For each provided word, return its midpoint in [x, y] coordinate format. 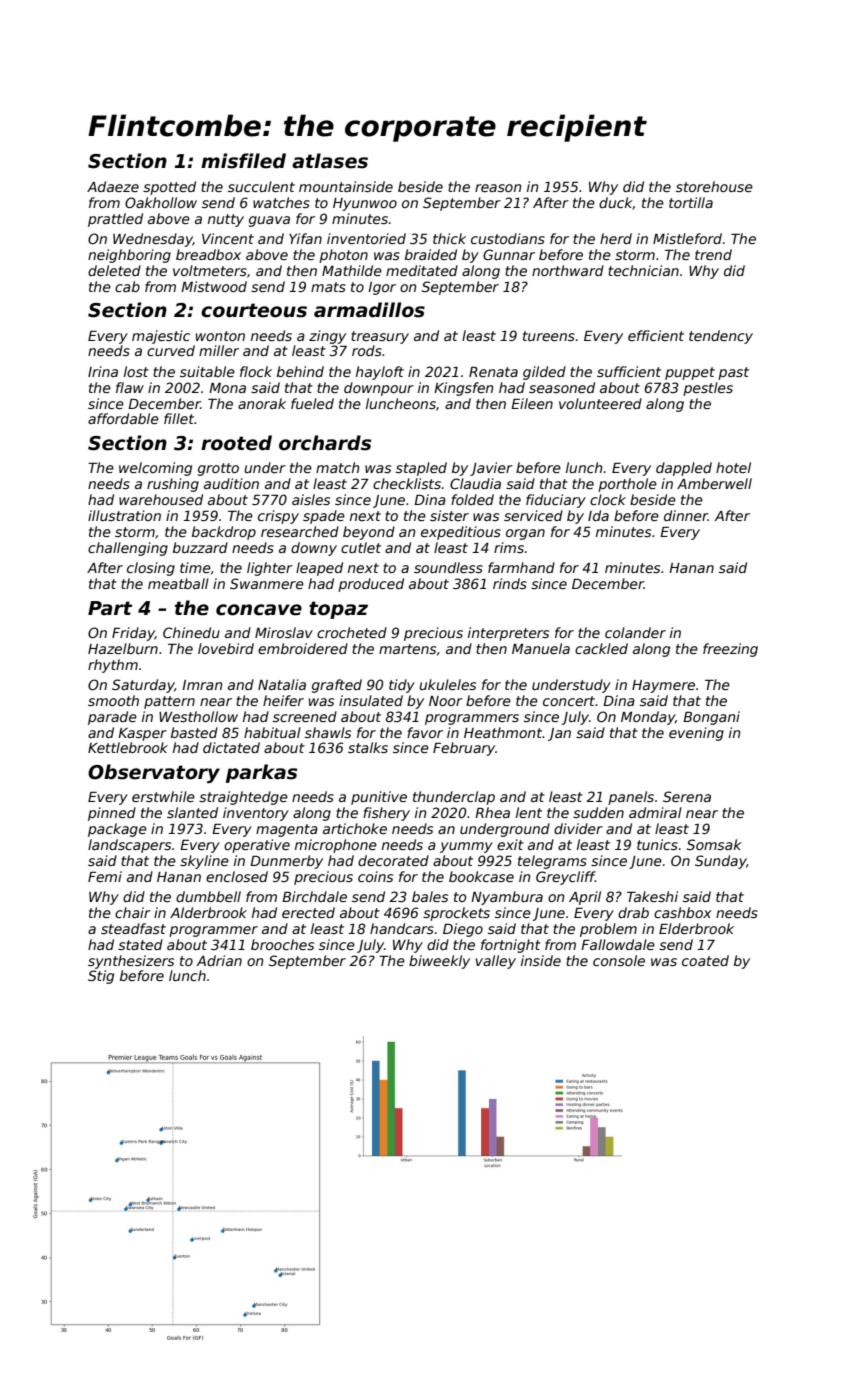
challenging [128, 549]
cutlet [361, 547]
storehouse [714, 186]
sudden [598, 812]
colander [635, 632]
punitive [379, 798]
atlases [330, 161]
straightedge [243, 798]
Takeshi [652, 896]
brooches [282, 944]
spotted [169, 188]
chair [133, 912]
